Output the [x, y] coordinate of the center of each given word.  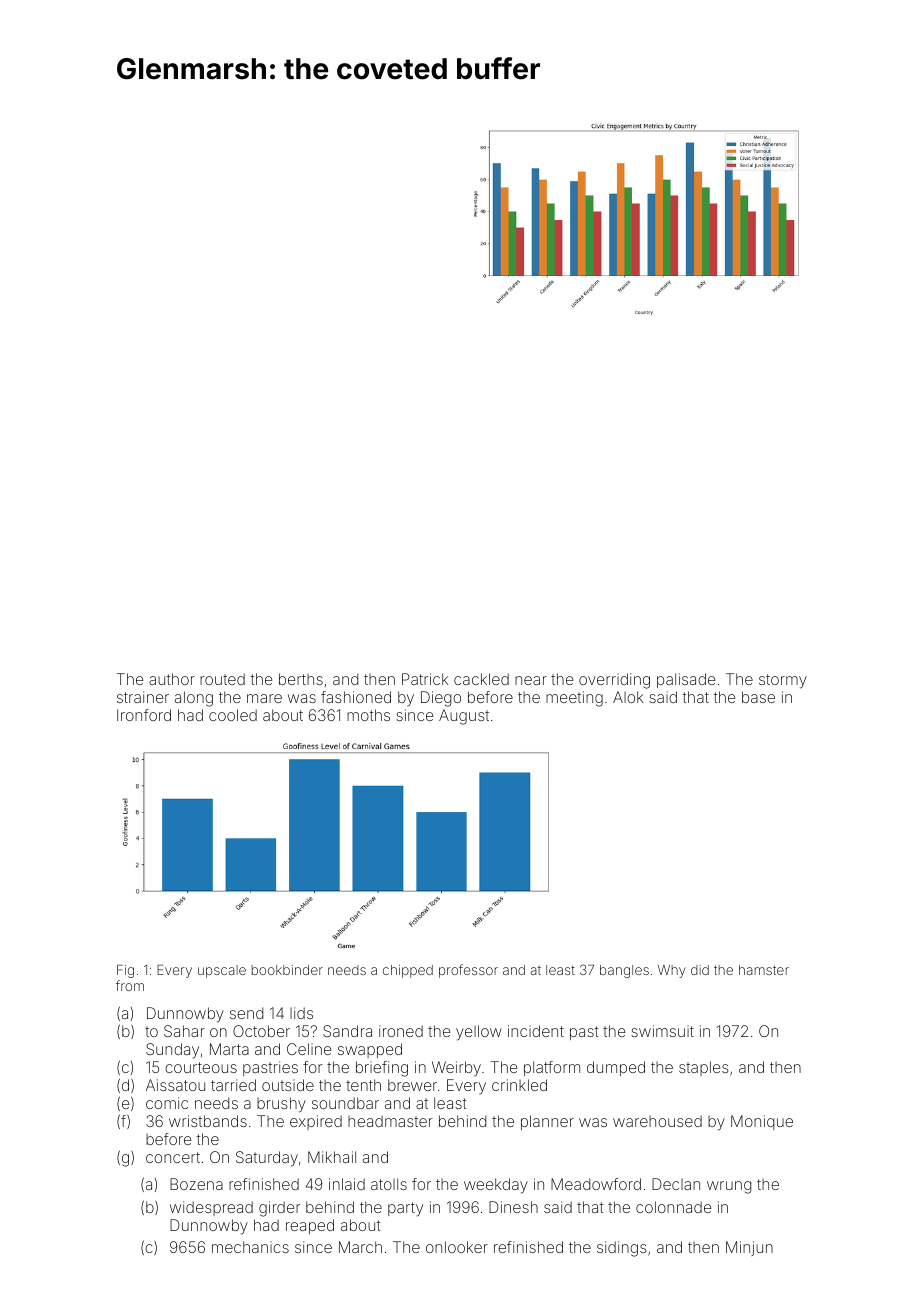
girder [279, 1209]
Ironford [144, 715]
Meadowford [596, 1184]
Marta [229, 1049]
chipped [408, 971]
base [758, 697]
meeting [574, 699]
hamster [764, 970]
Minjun [749, 1248]
